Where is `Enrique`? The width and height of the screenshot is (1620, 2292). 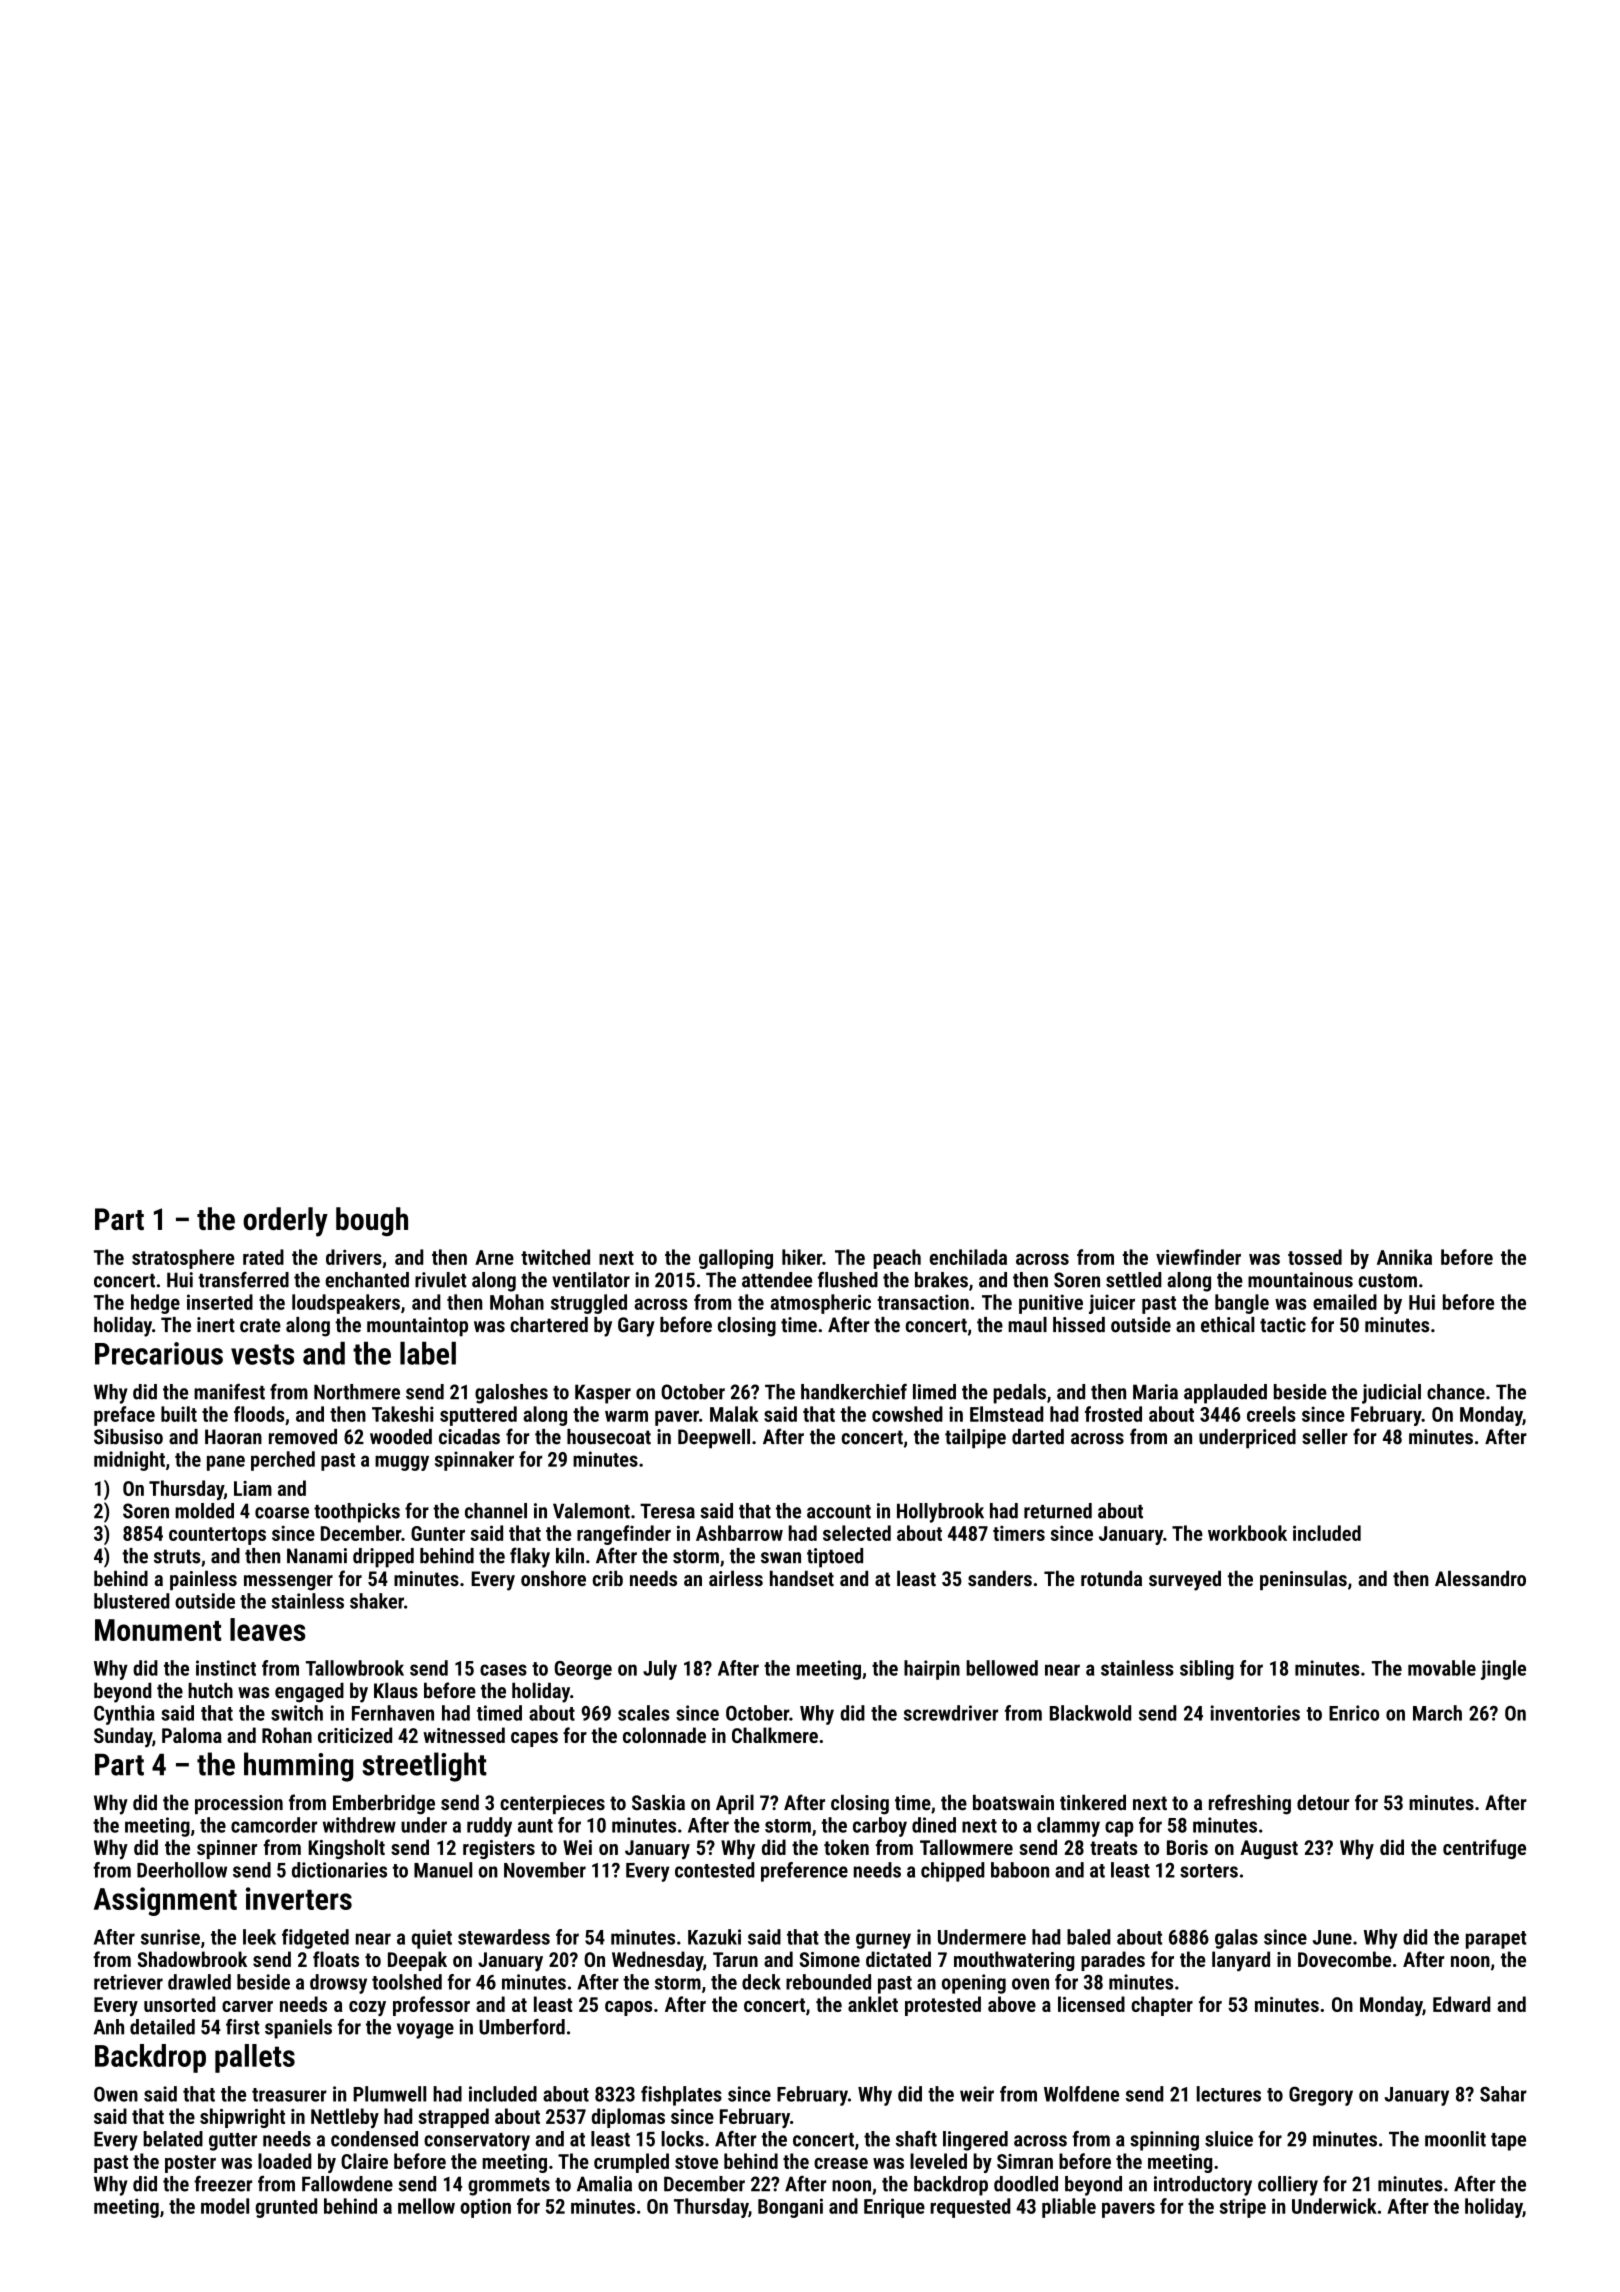
Enrique is located at coordinates (894, 2208).
